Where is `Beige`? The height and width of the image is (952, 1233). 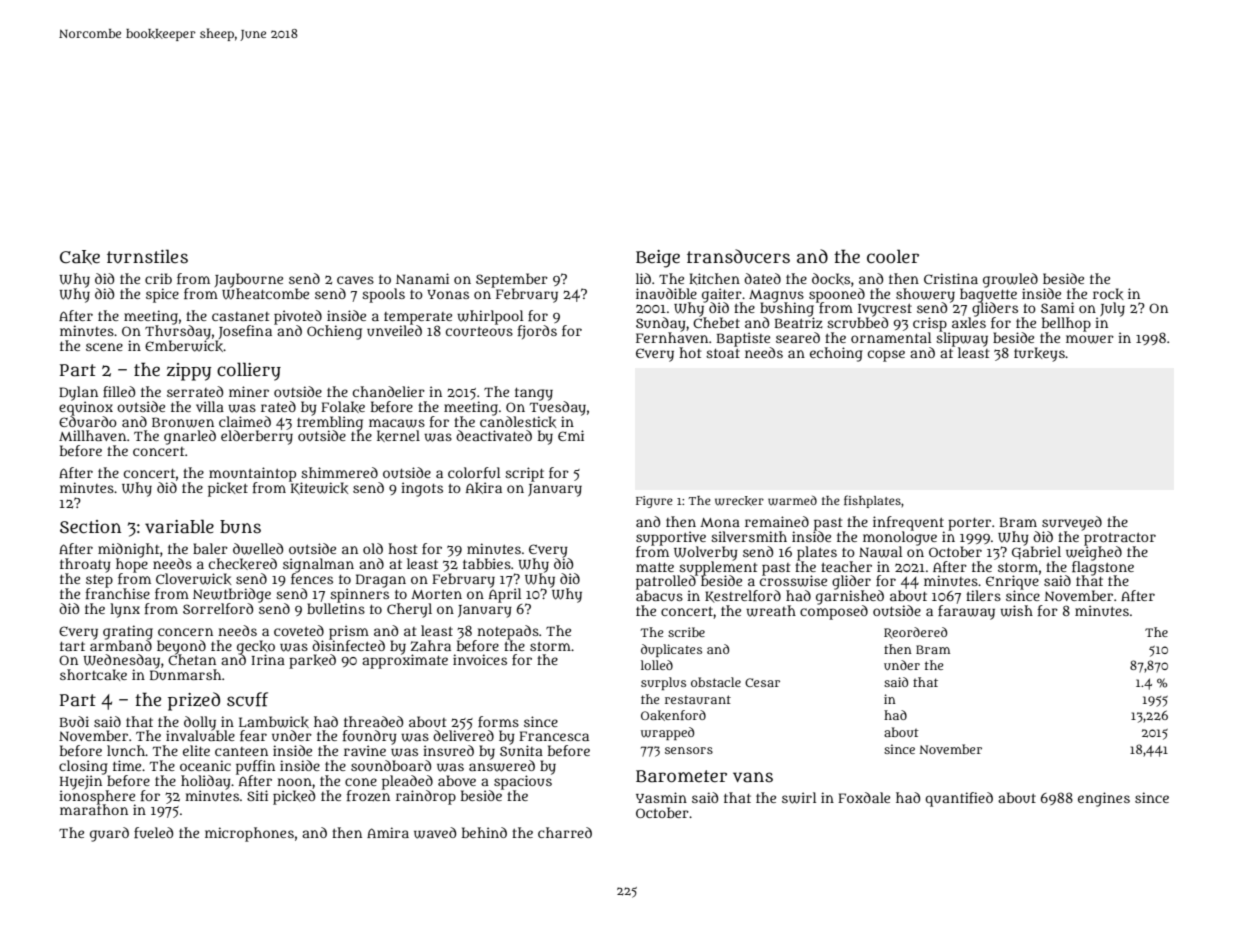 Beige is located at coordinates (658, 259).
